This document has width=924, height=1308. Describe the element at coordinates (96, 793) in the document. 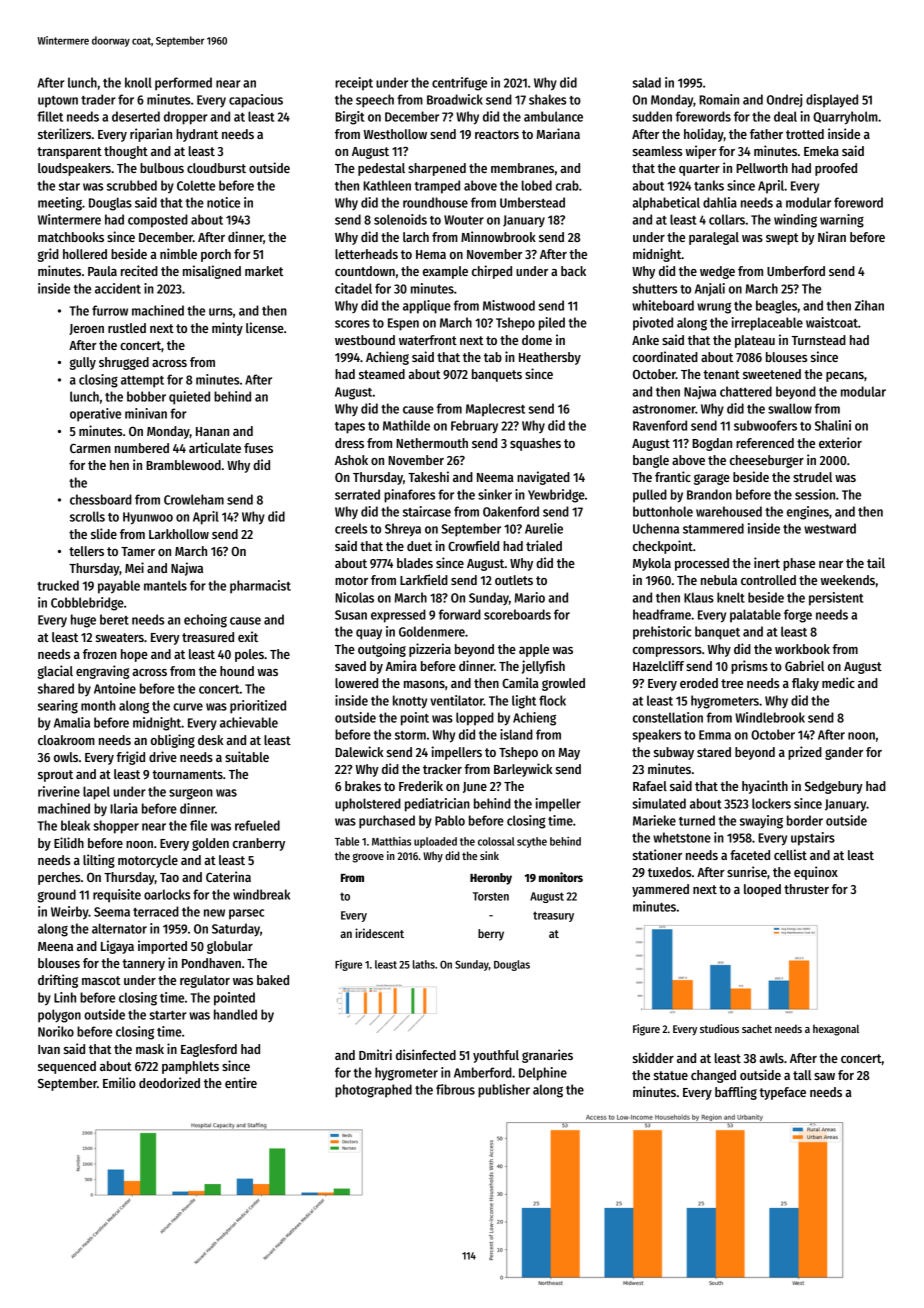

I see `lapel` at that location.
